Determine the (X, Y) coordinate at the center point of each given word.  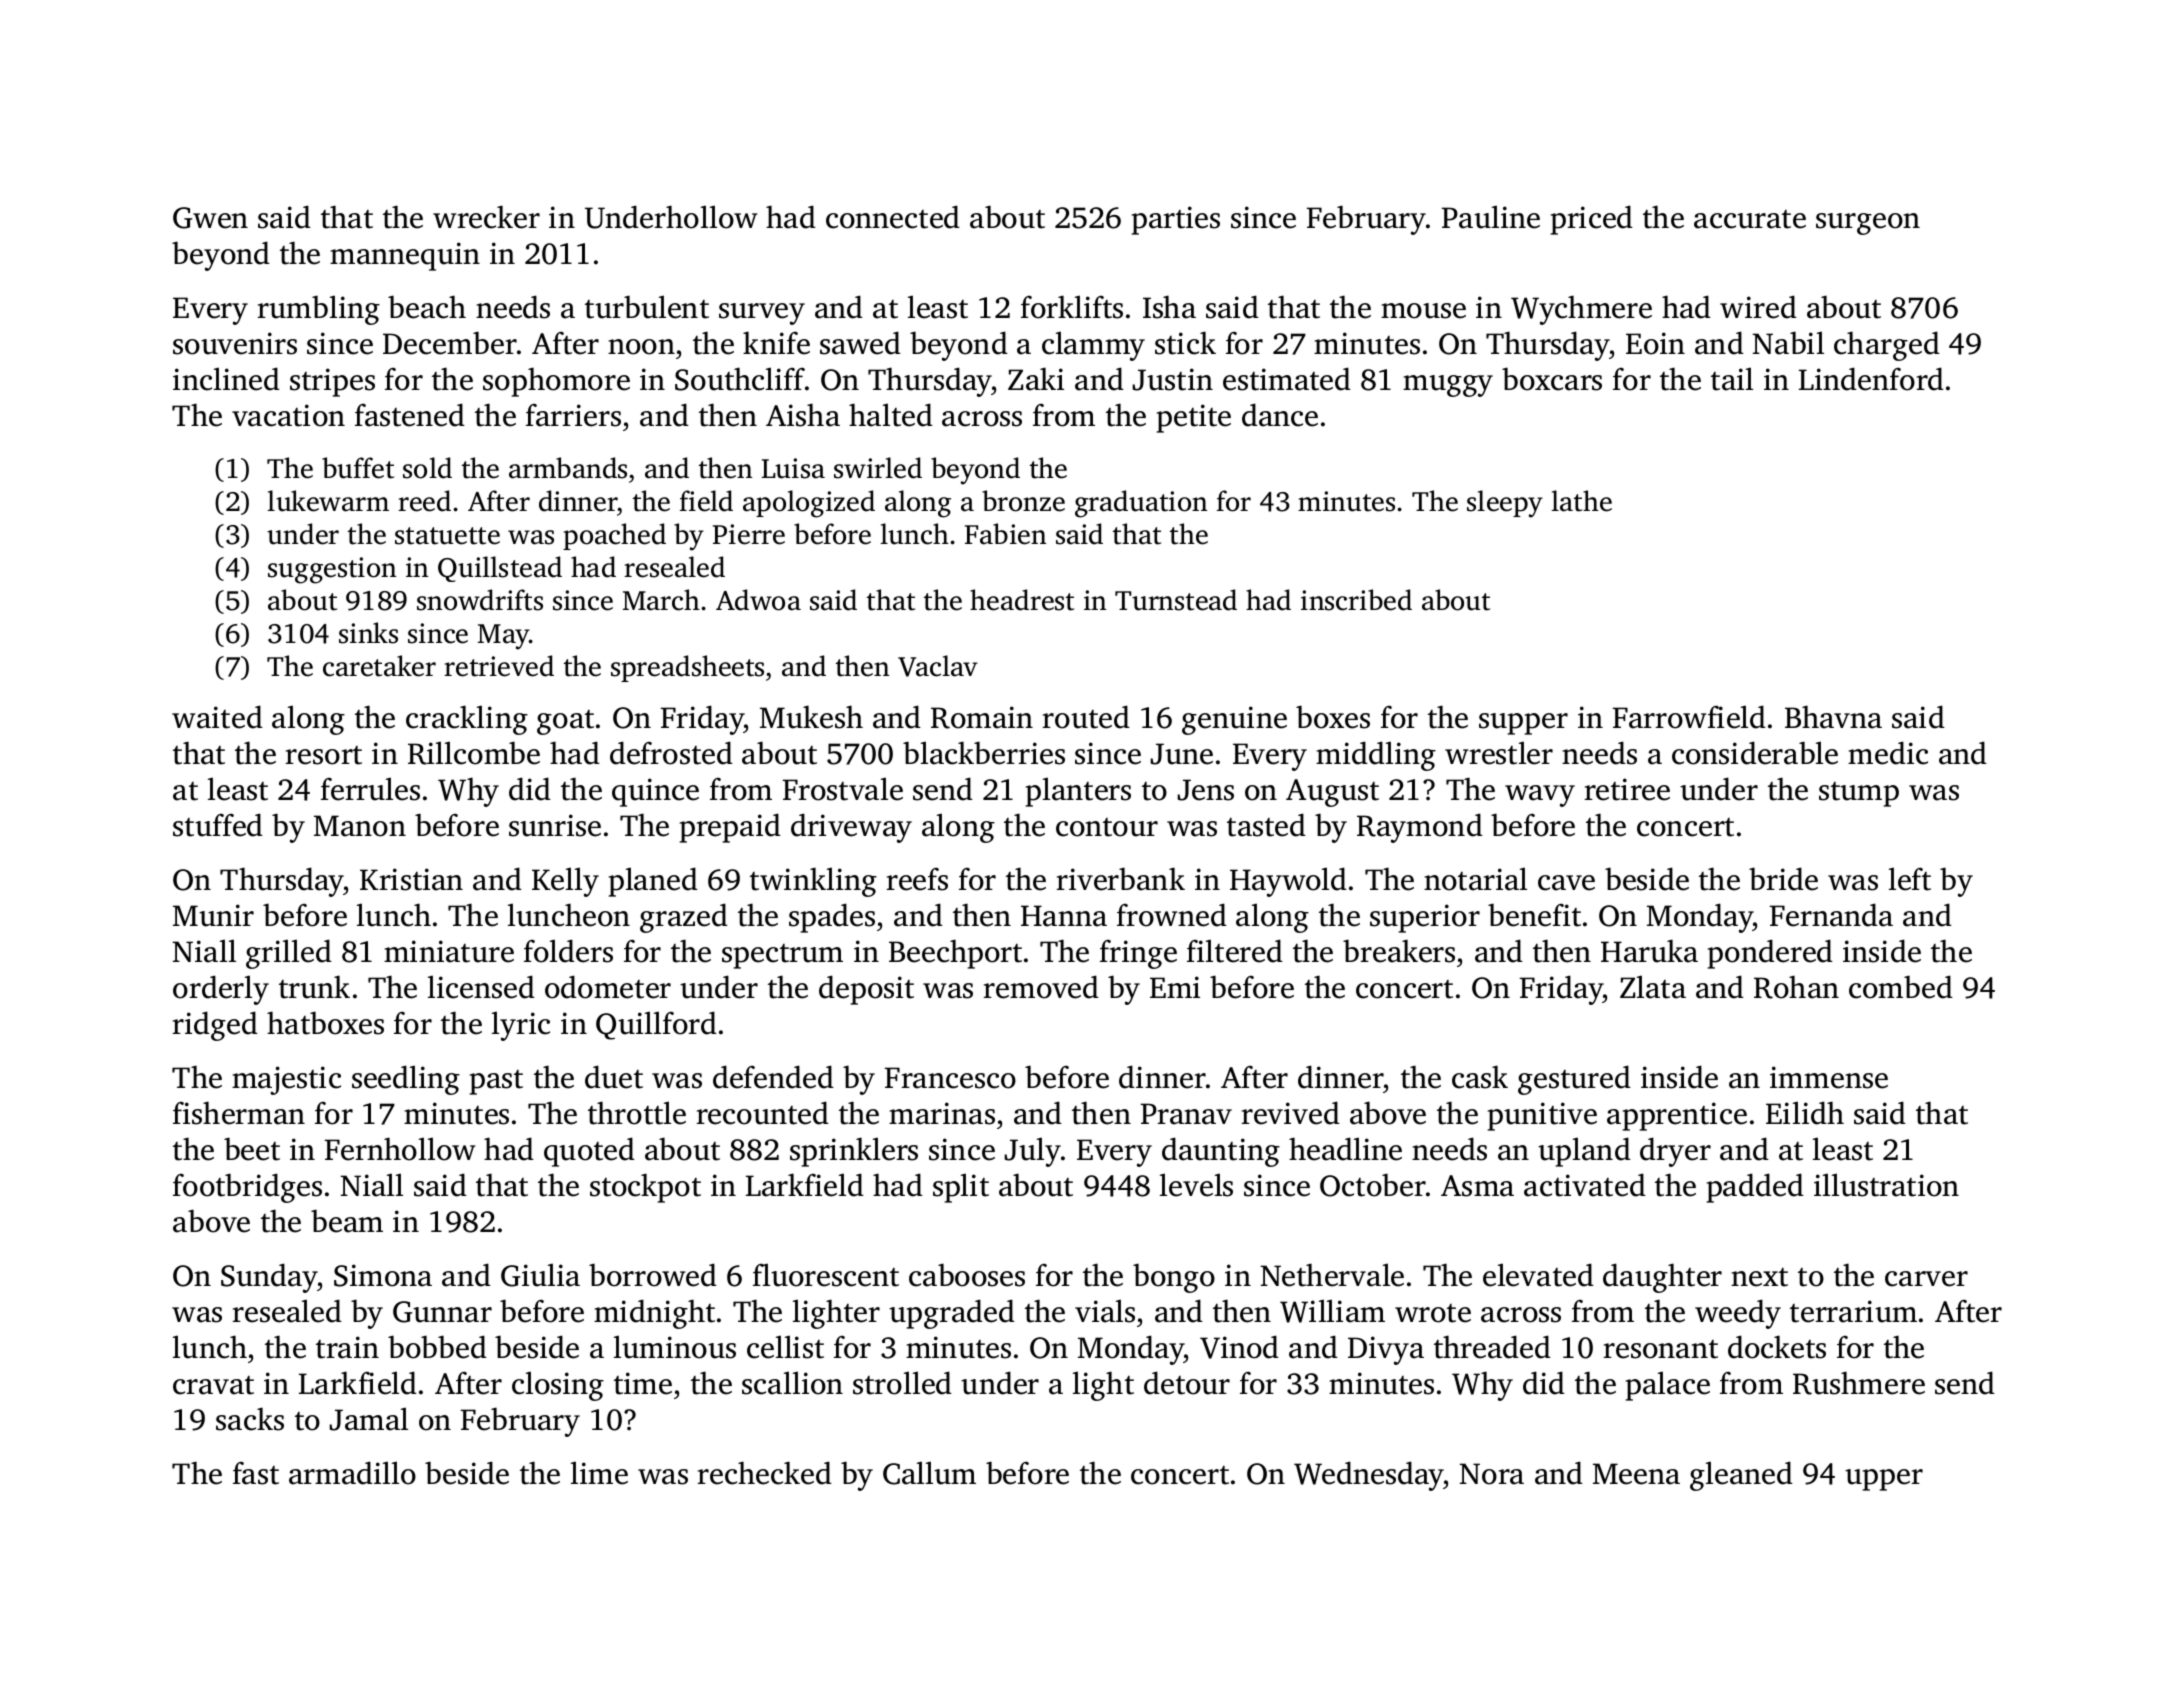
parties (1176, 220)
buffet (358, 468)
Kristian (411, 879)
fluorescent (826, 1275)
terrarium (1853, 1311)
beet (252, 1149)
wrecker (486, 217)
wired (1758, 307)
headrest (1022, 600)
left (1910, 879)
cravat (213, 1385)
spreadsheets (687, 668)
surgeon (1868, 224)
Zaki (1036, 379)
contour (1107, 827)
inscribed (1356, 600)
